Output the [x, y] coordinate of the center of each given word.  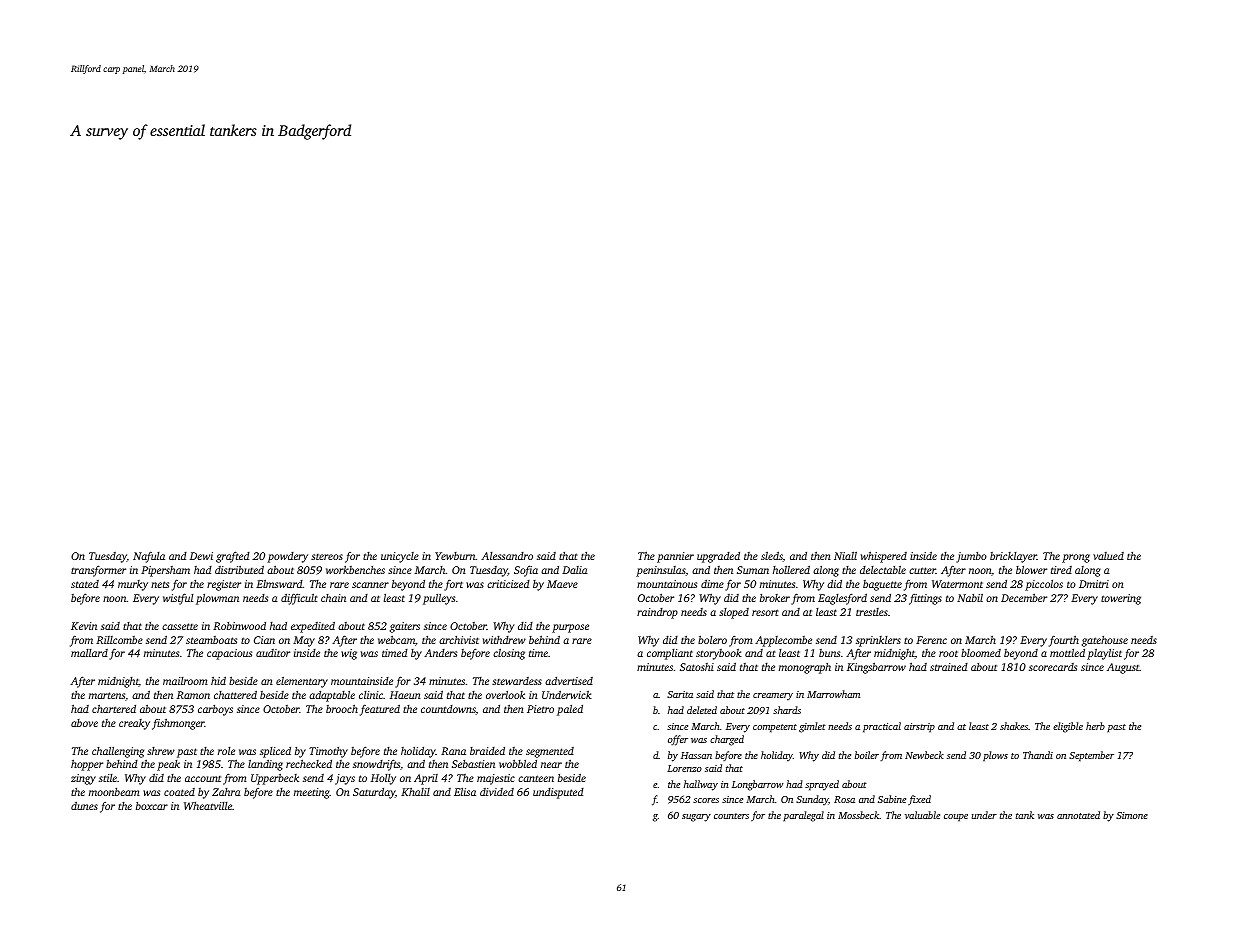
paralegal [803, 816]
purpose [570, 628]
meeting [312, 793]
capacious [229, 654]
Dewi [201, 556]
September [1091, 756]
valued [1108, 556]
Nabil [970, 597]
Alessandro [507, 556]
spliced [275, 752]
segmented [550, 752]
